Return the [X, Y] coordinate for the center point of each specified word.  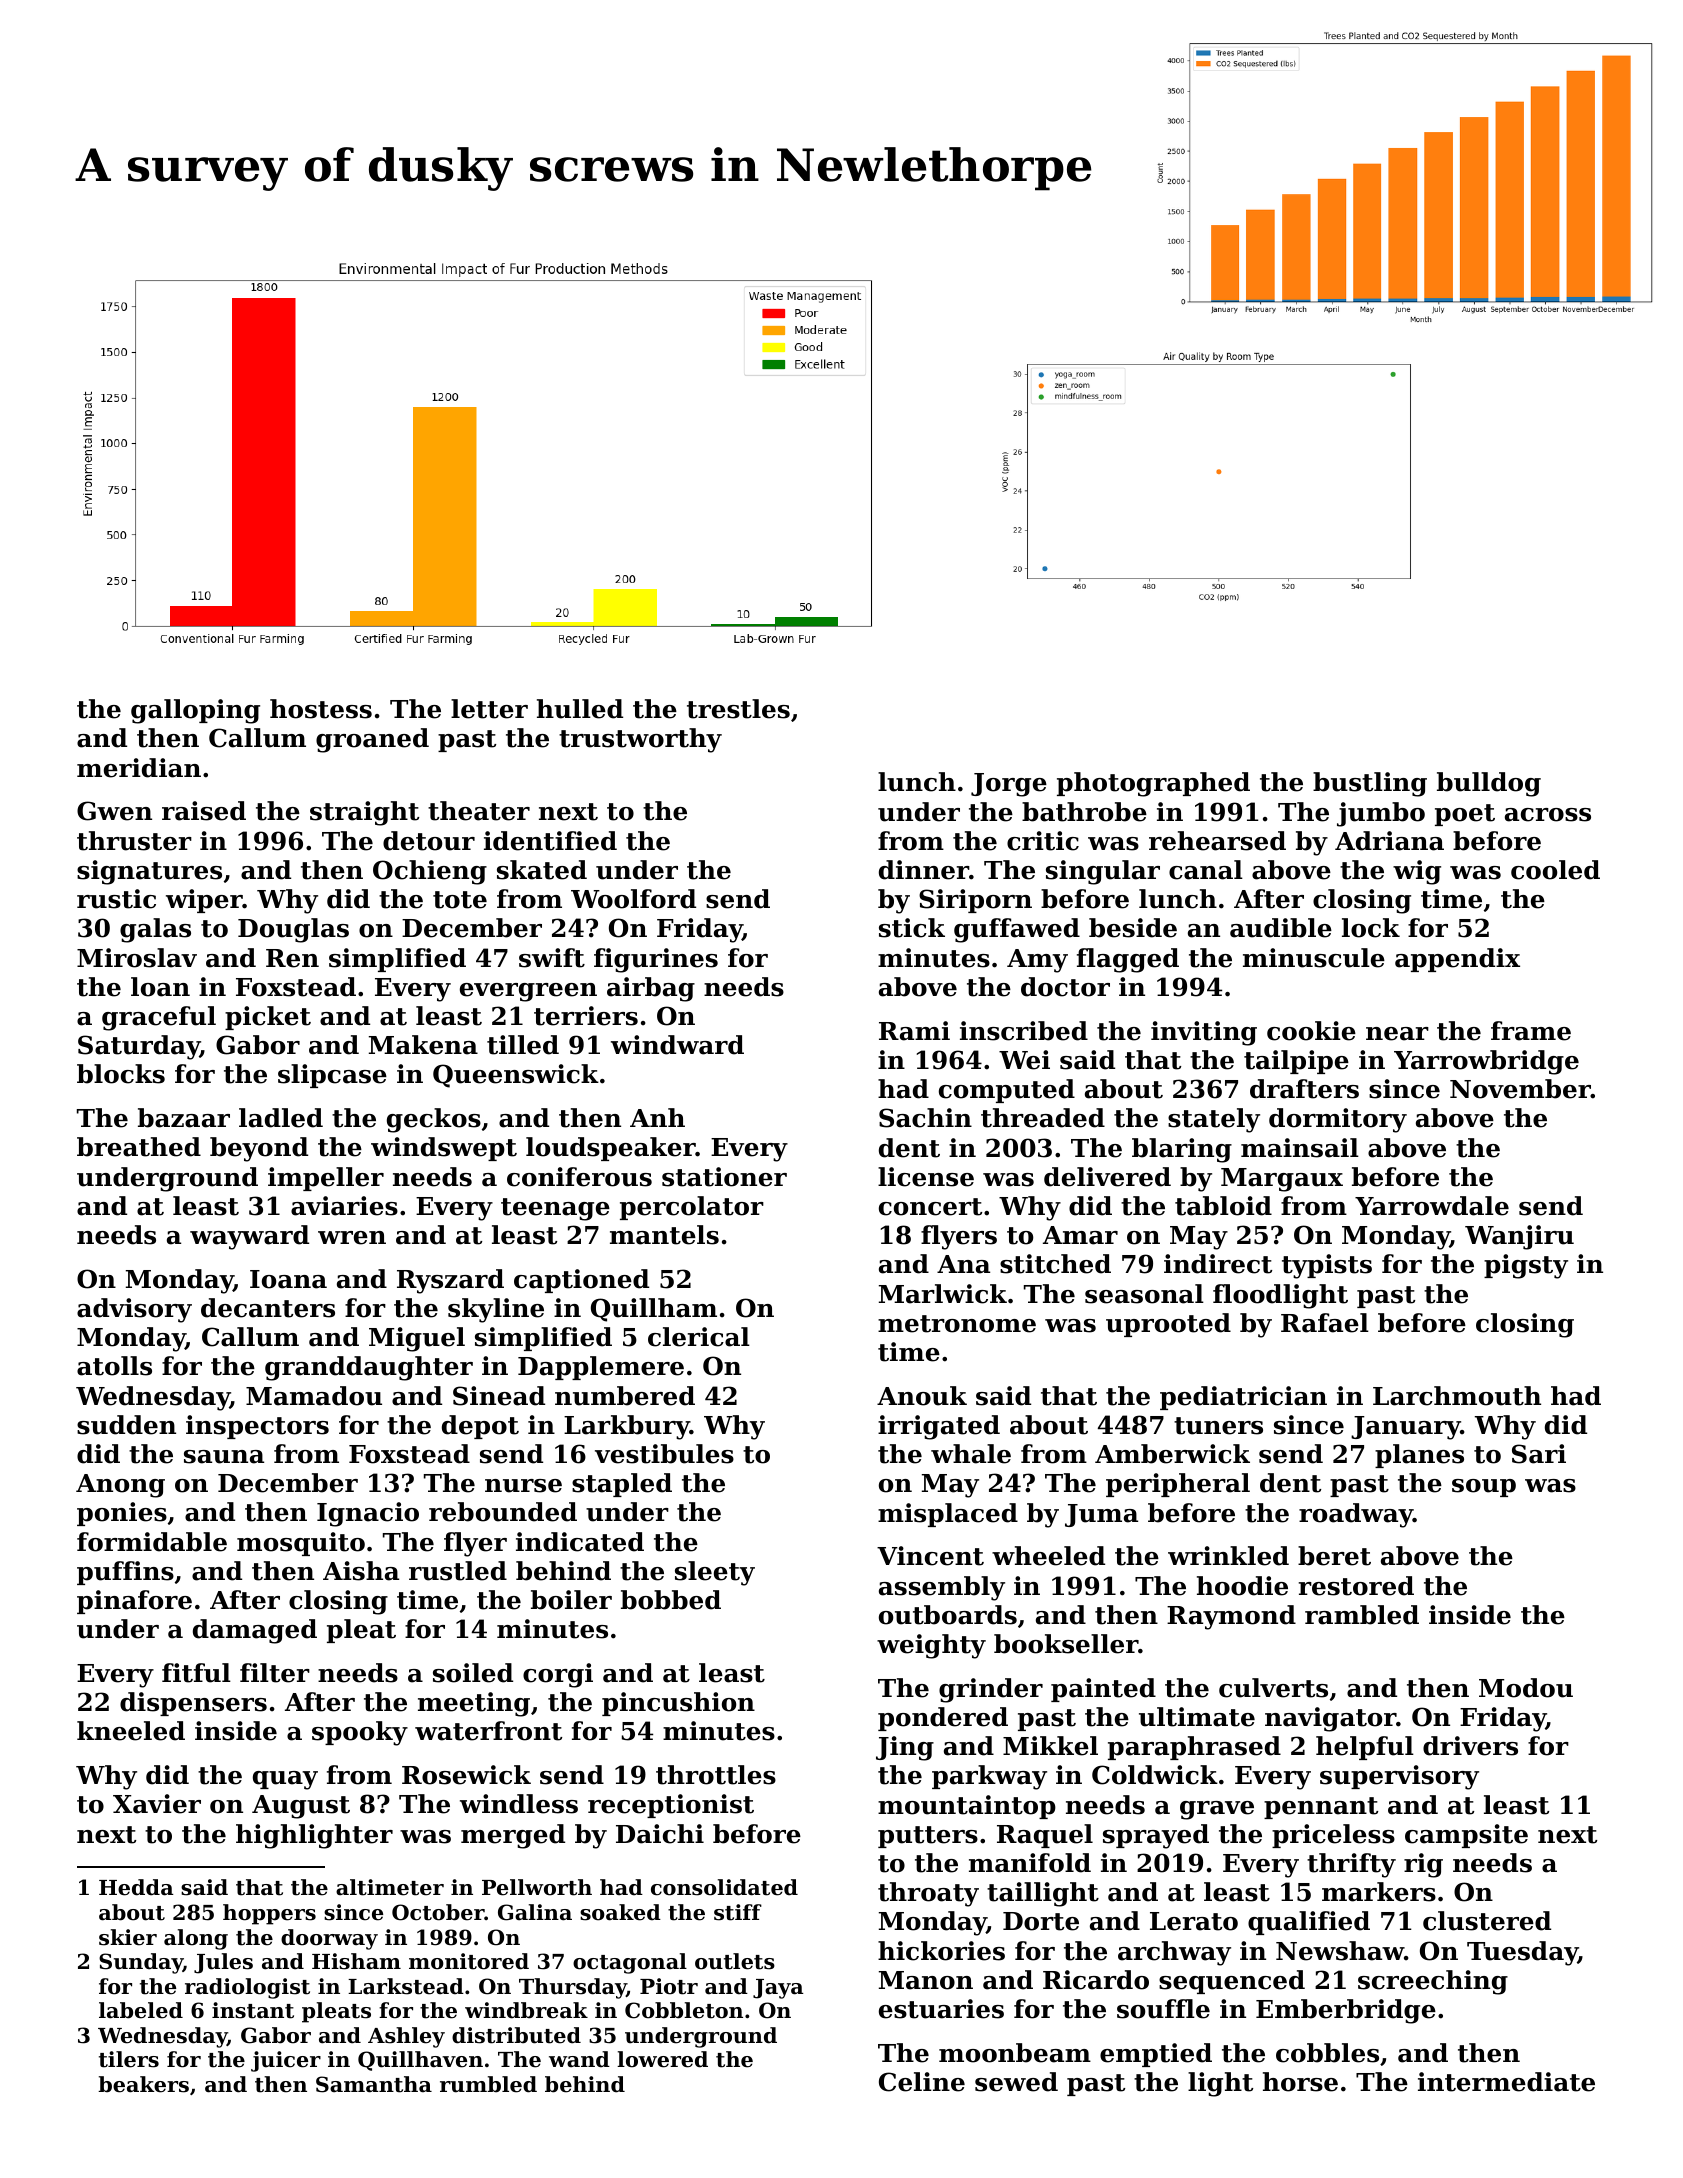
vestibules [664, 1454]
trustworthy [640, 740]
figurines [656, 960]
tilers [129, 2059]
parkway [989, 1777]
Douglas [293, 930]
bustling [1370, 784]
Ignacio [368, 1514]
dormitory [1338, 1120]
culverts [1273, 1688]
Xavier [157, 1804]
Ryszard [450, 1281]
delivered [1107, 1177]
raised [204, 811]
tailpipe [1296, 1062]
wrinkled [1228, 1556]
